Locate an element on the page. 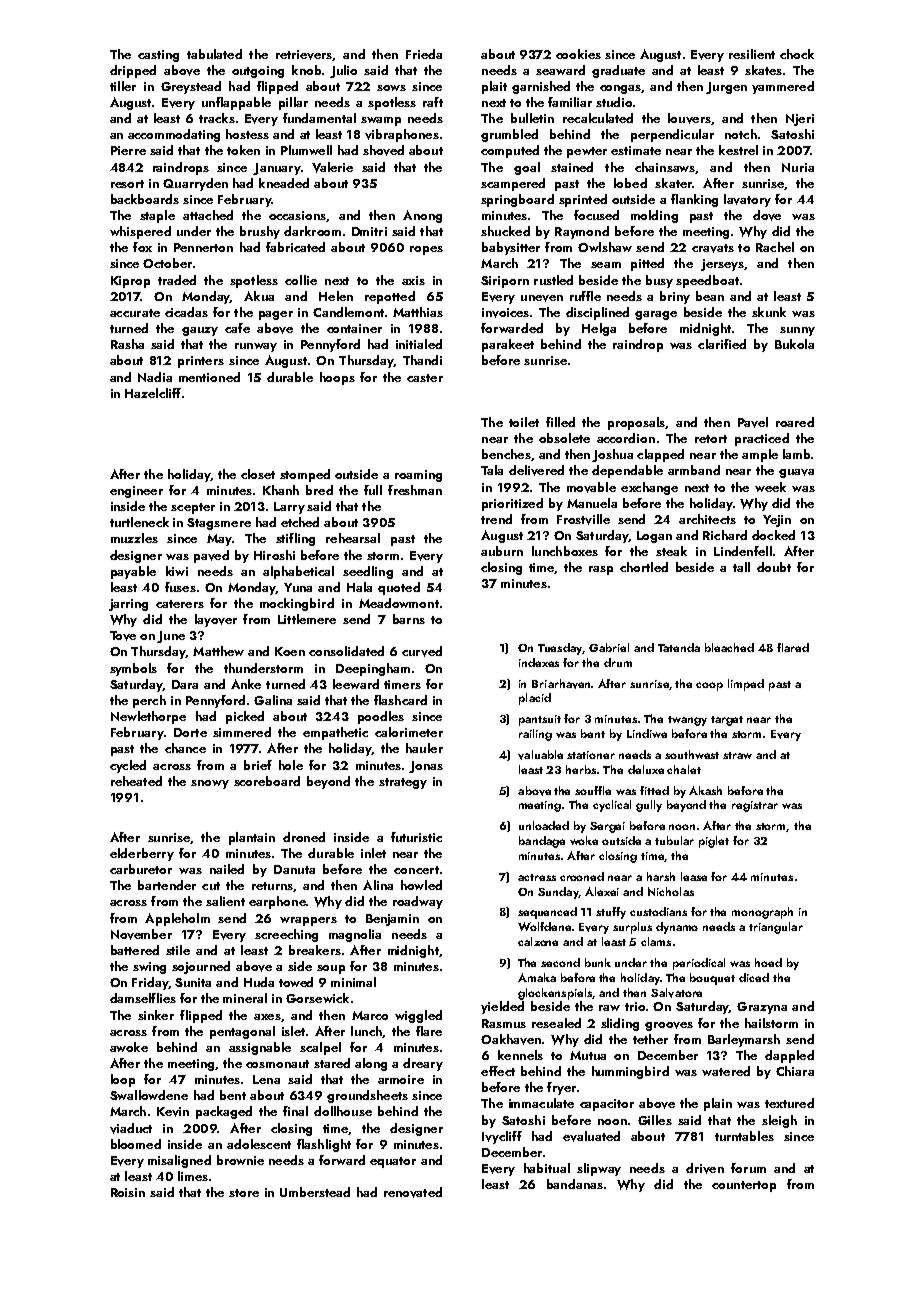 The width and height of the image is (924, 1308). Yuna is located at coordinates (298, 587).
